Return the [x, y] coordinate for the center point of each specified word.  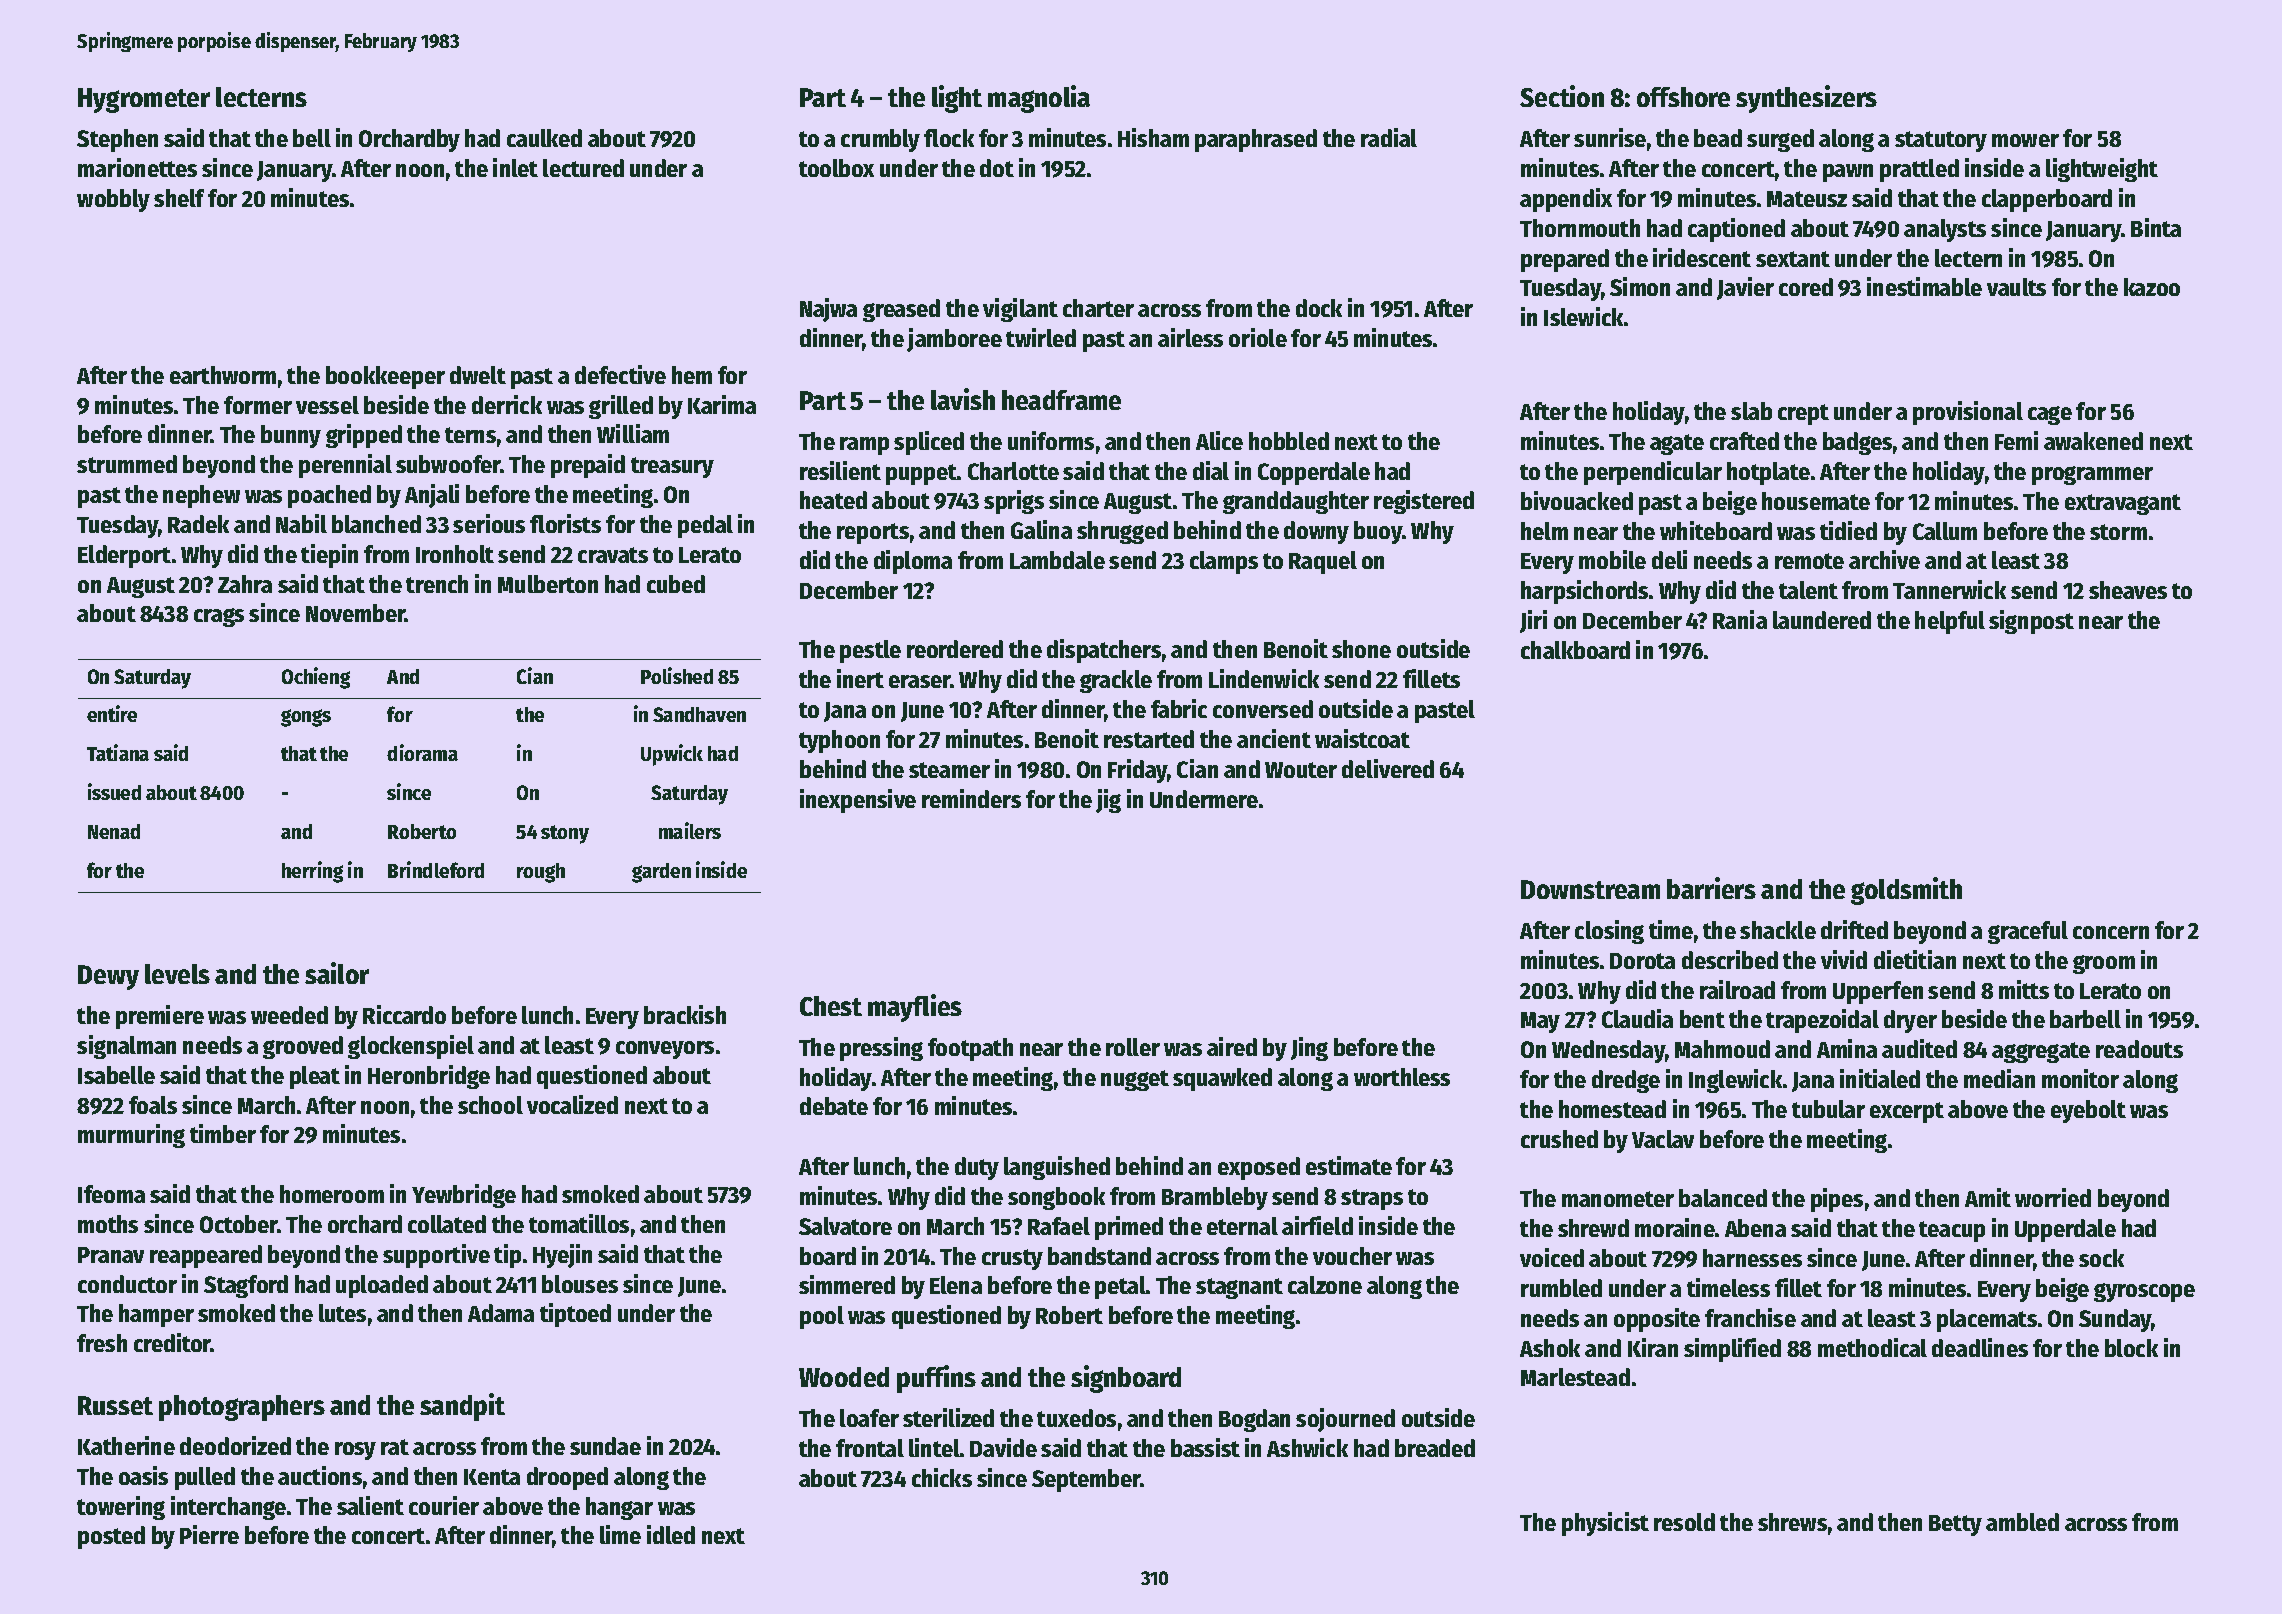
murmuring [131, 1136]
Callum [1945, 531]
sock [2101, 1258]
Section [1562, 96]
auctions [320, 1475]
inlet [515, 167]
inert [860, 678]
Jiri [1533, 621]
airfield [1317, 1225]
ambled [2022, 1522]
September [1086, 1480]
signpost [2031, 622]
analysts [1945, 230]
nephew [201, 496]
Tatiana [118, 752]
